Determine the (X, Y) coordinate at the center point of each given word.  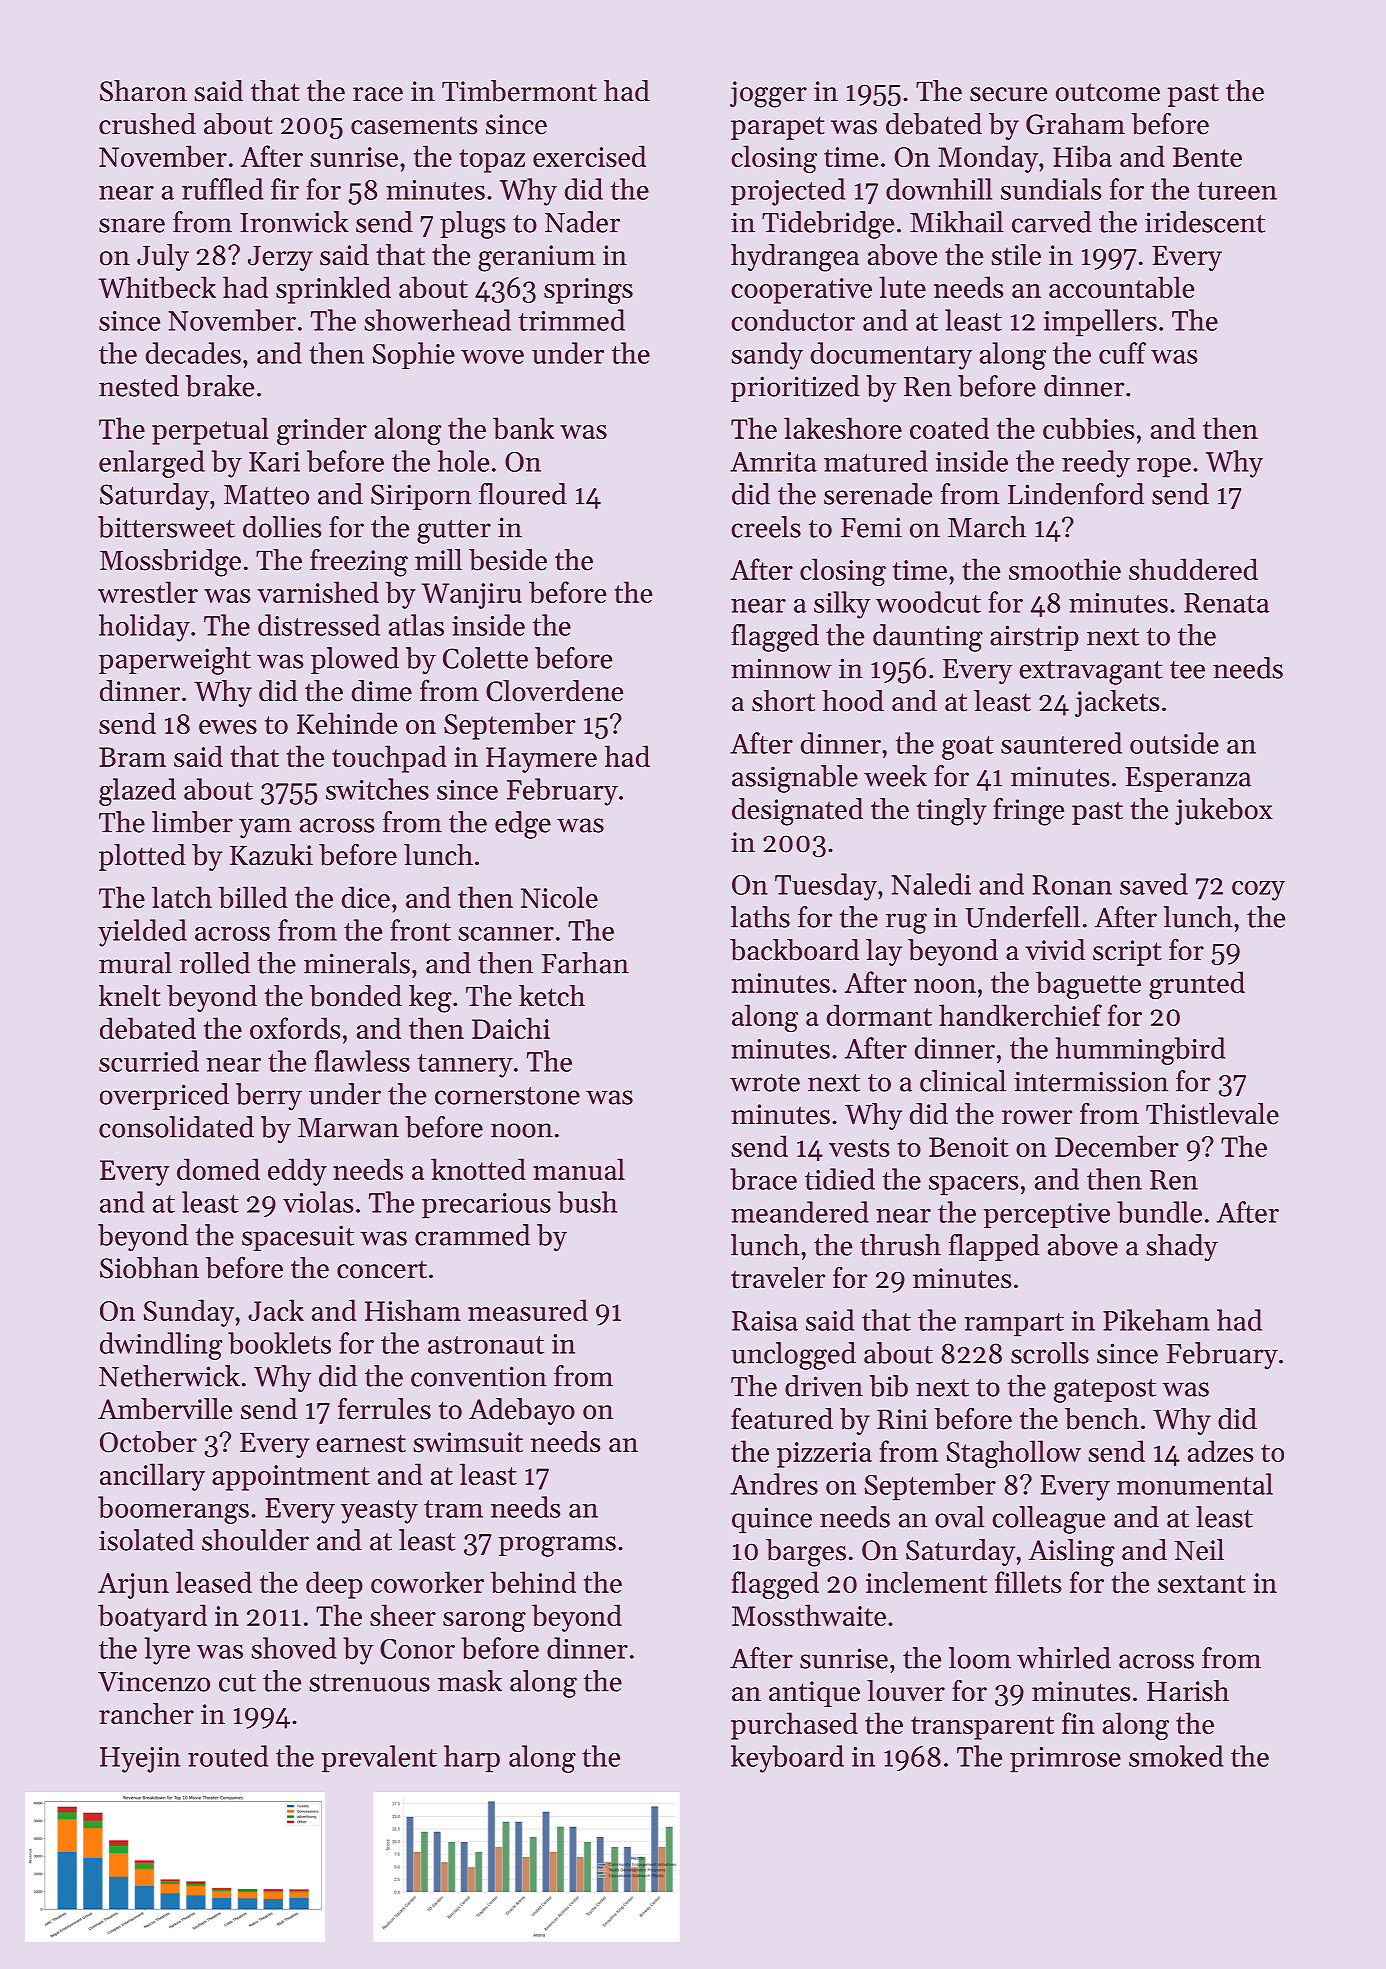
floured (523, 494)
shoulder (255, 1540)
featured (782, 1418)
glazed (137, 792)
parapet (778, 128)
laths (760, 917)
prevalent (379, 1759)
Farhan (585, 963)
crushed (147, 124)
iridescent (1205, 222)
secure (1008, 94)
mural (135, 963)
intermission (1091, 1081)
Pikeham (1156, 1320)
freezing (359, 562)
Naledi (931, 884)
